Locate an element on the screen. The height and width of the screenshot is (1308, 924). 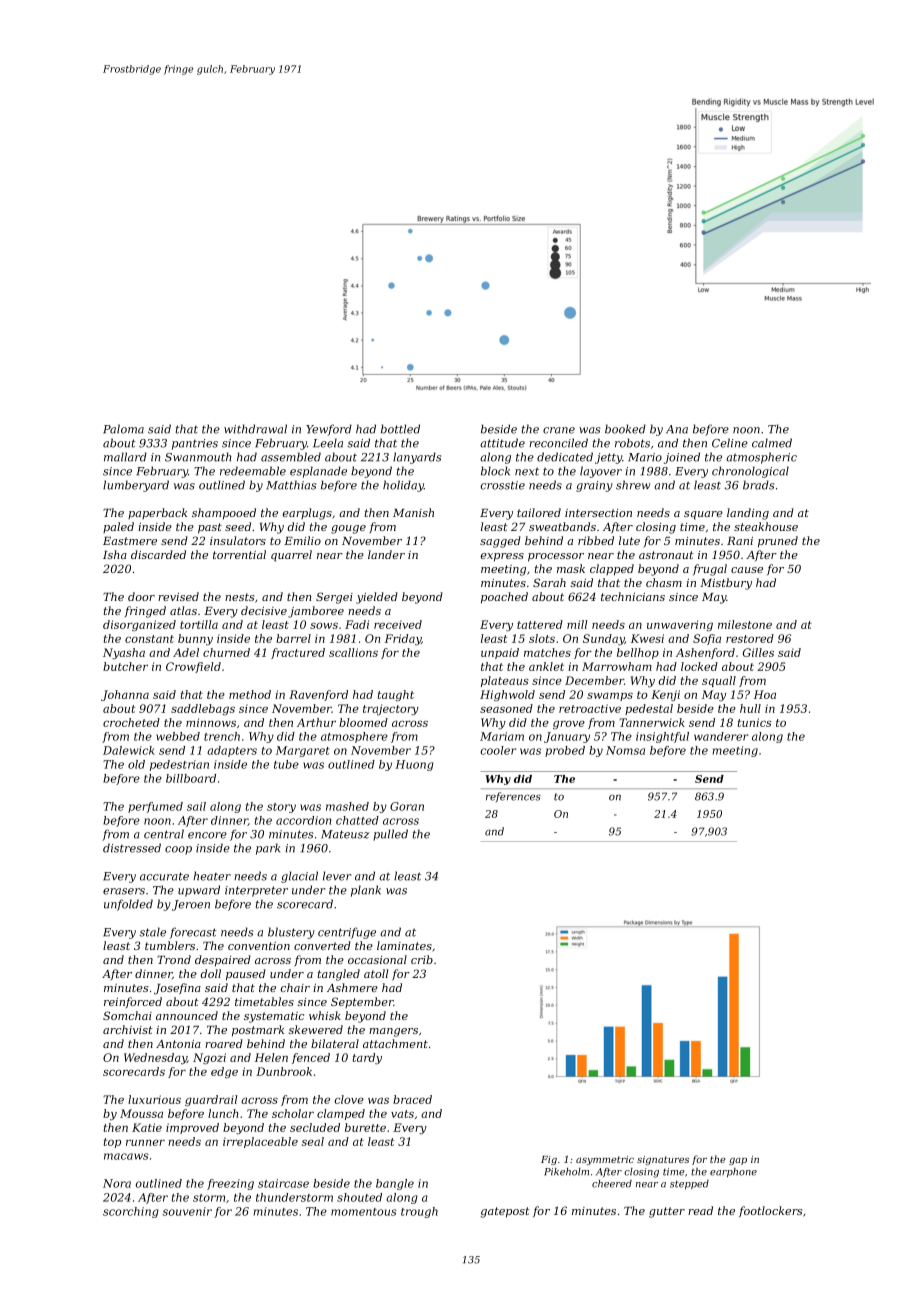
centrifuge is located at coordinates (347, 933).
